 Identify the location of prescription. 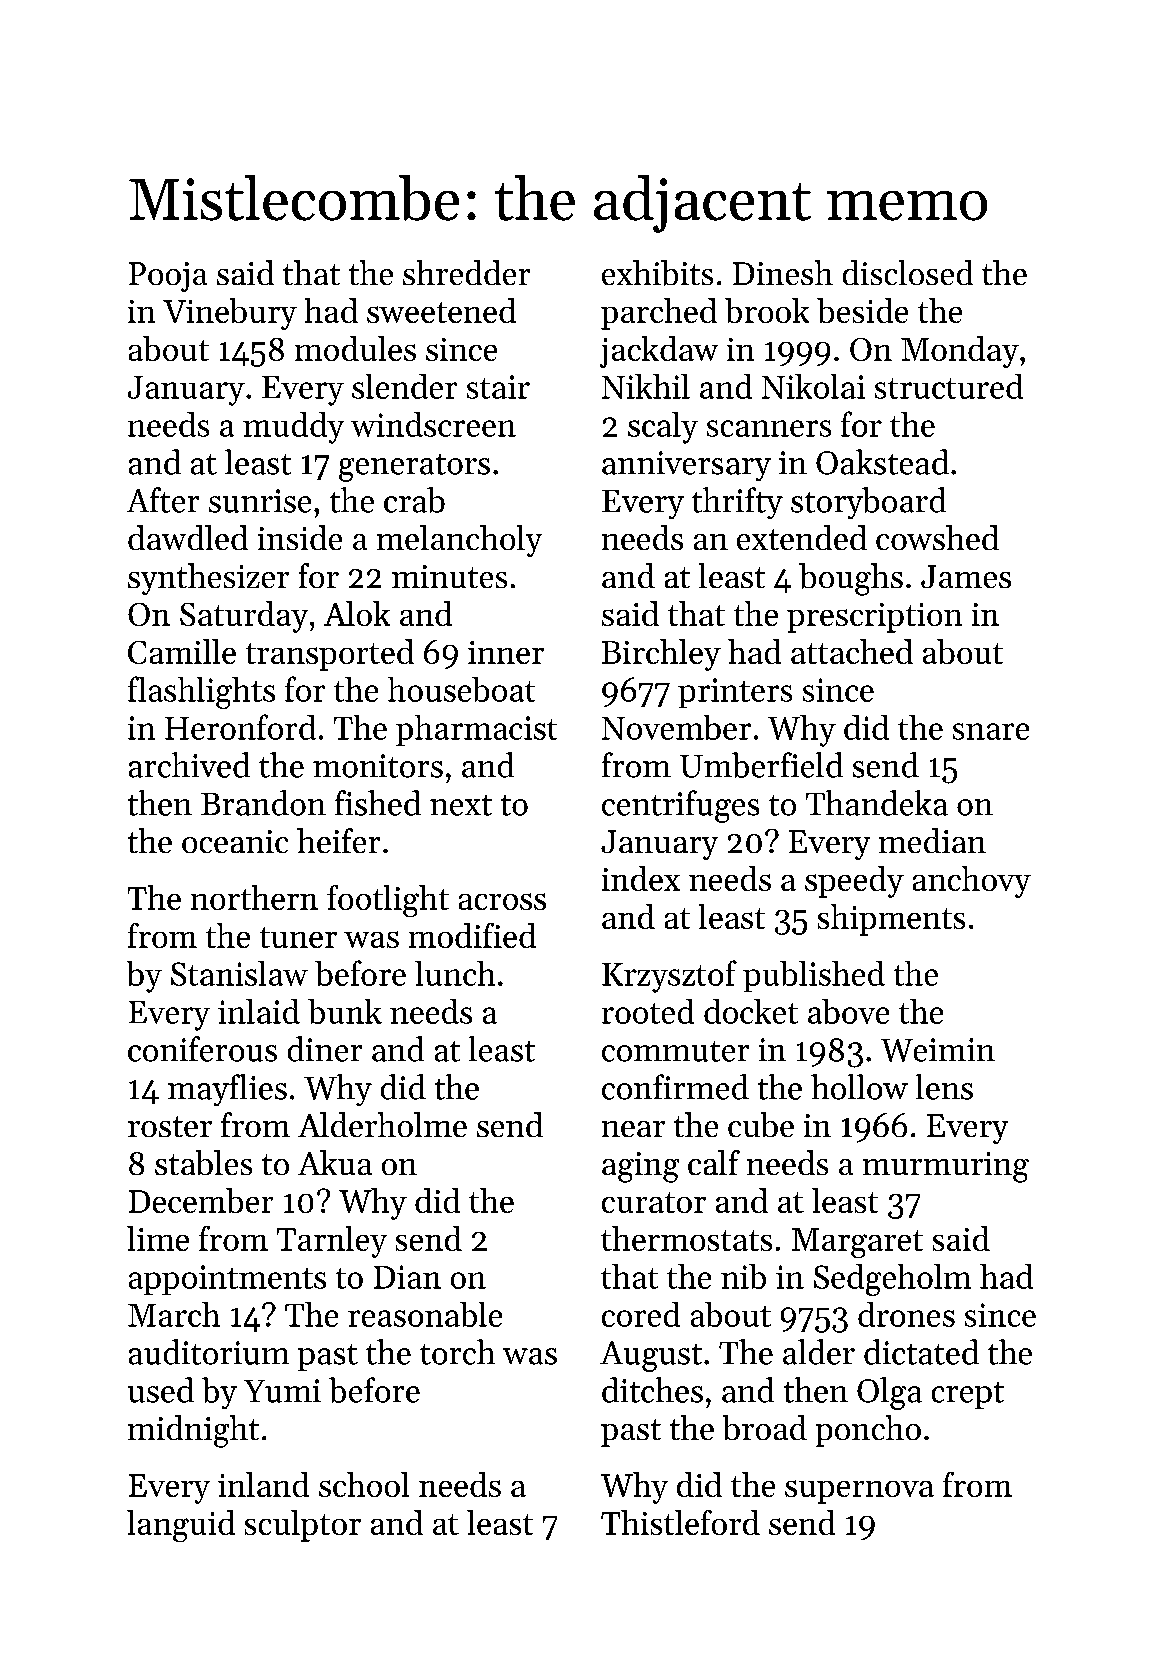
(874, 618).
